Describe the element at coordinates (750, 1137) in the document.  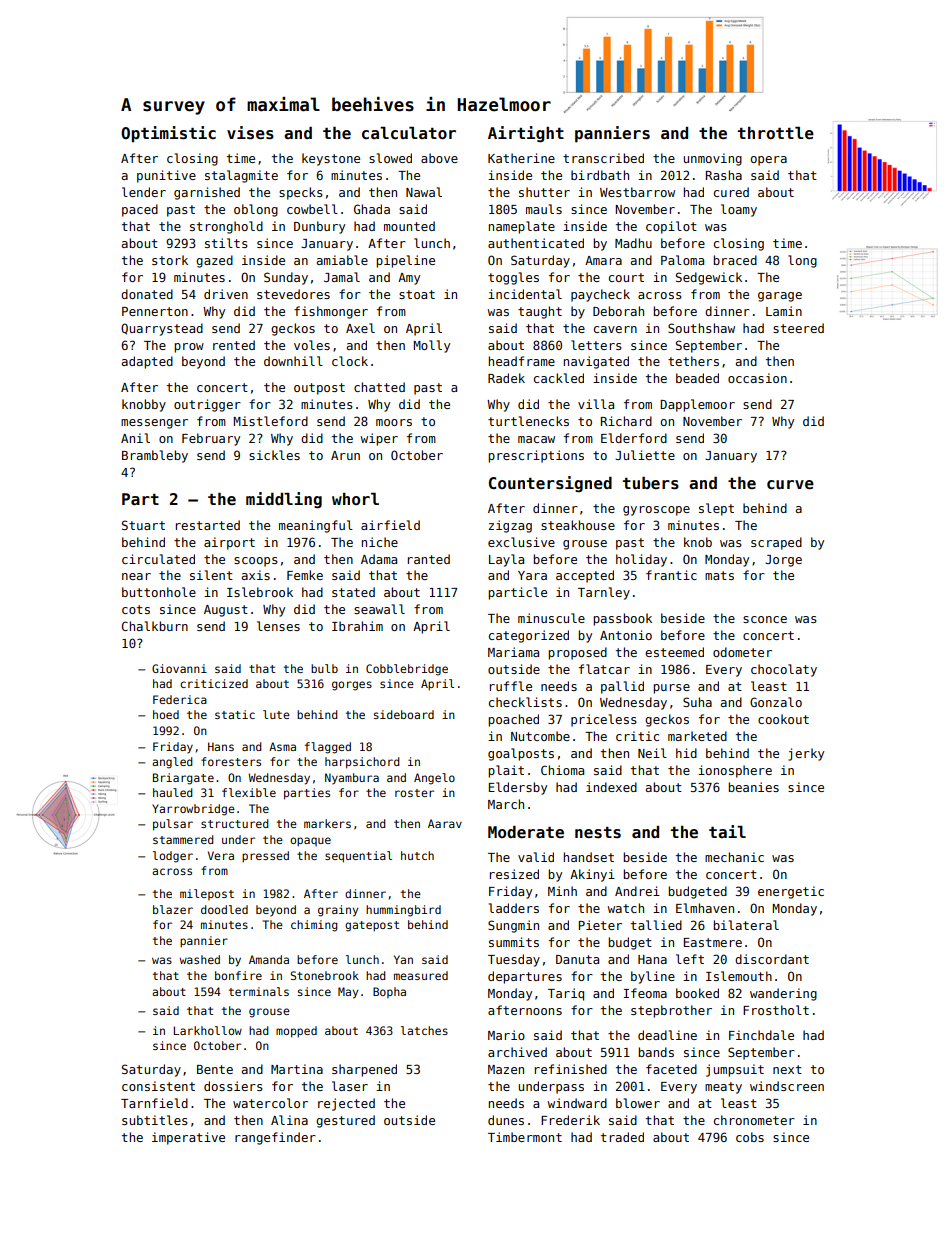
I see `cobs` at that location.
